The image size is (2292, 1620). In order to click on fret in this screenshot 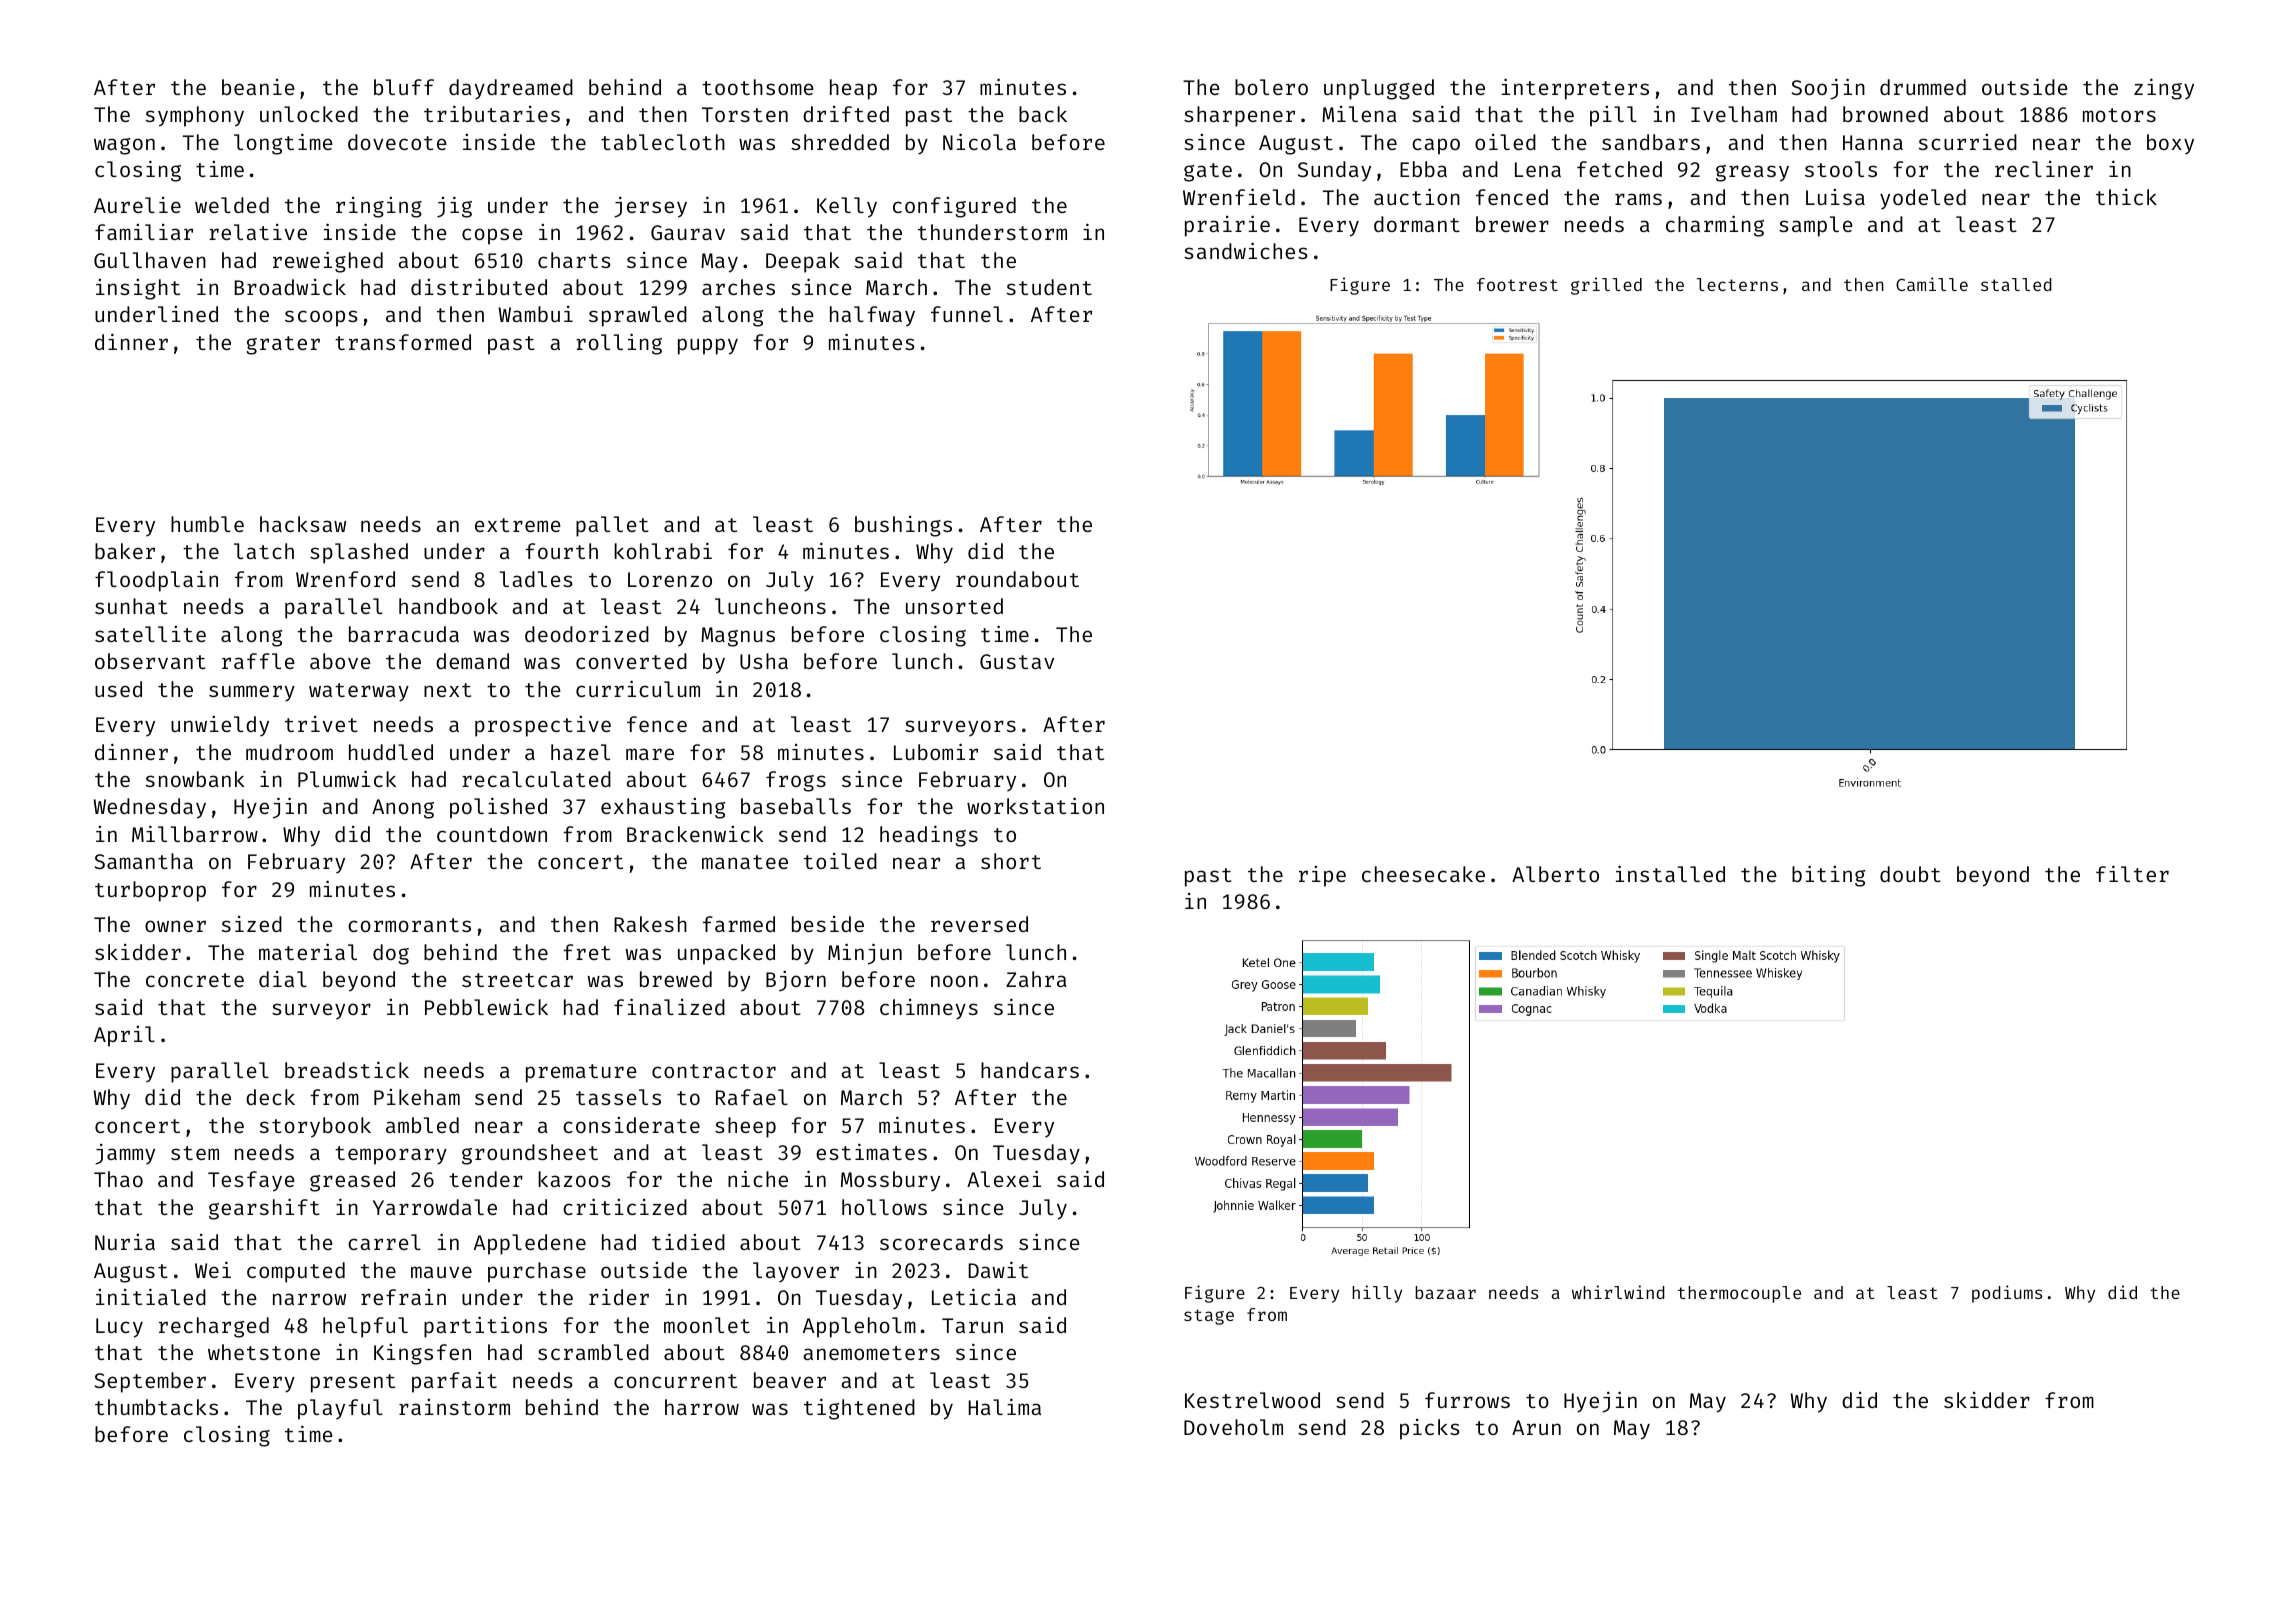, I will do `click(587, 952)`.
